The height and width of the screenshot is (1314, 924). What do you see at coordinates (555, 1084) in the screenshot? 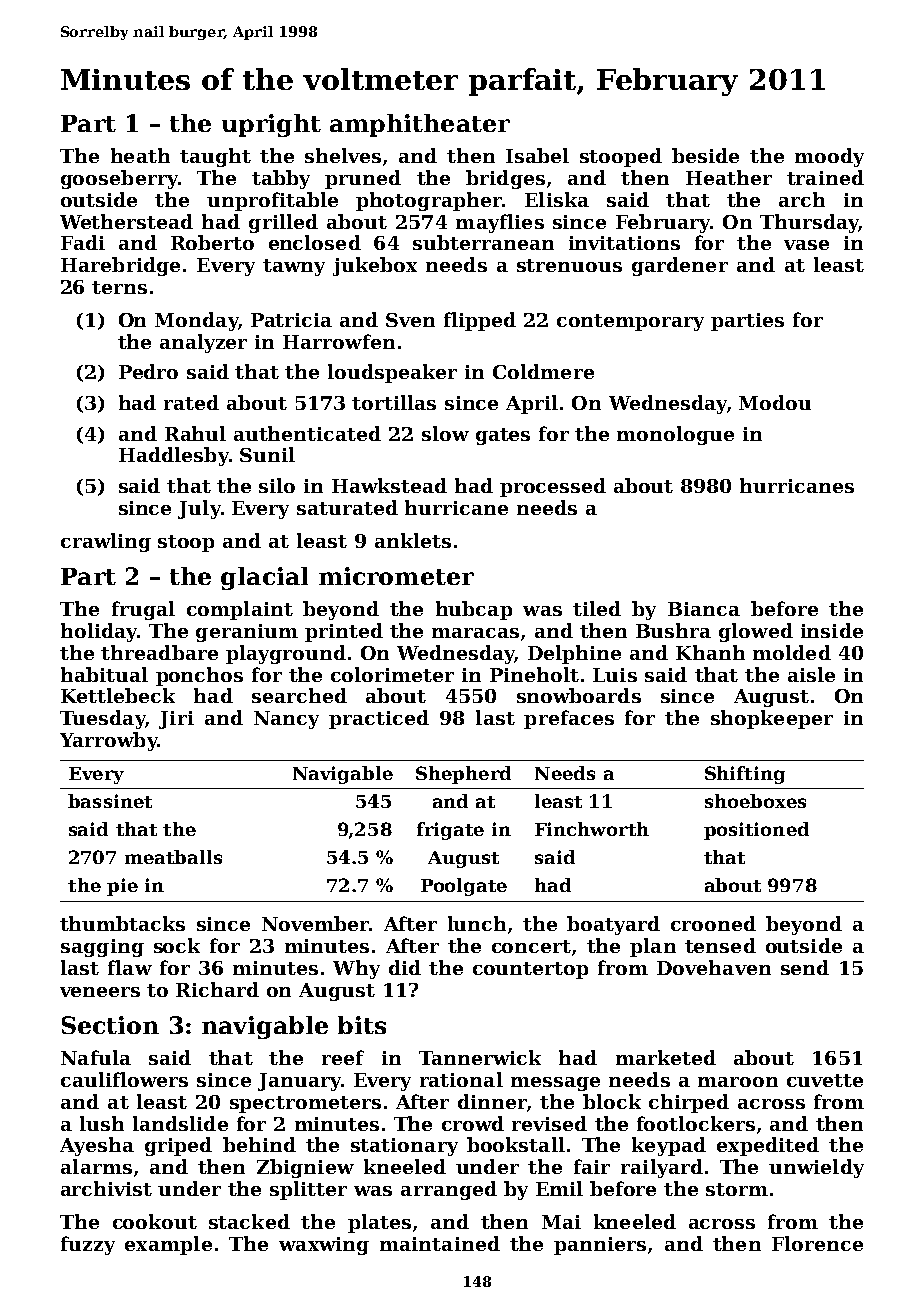
I see `message` at bounding box center [555, 1084].
